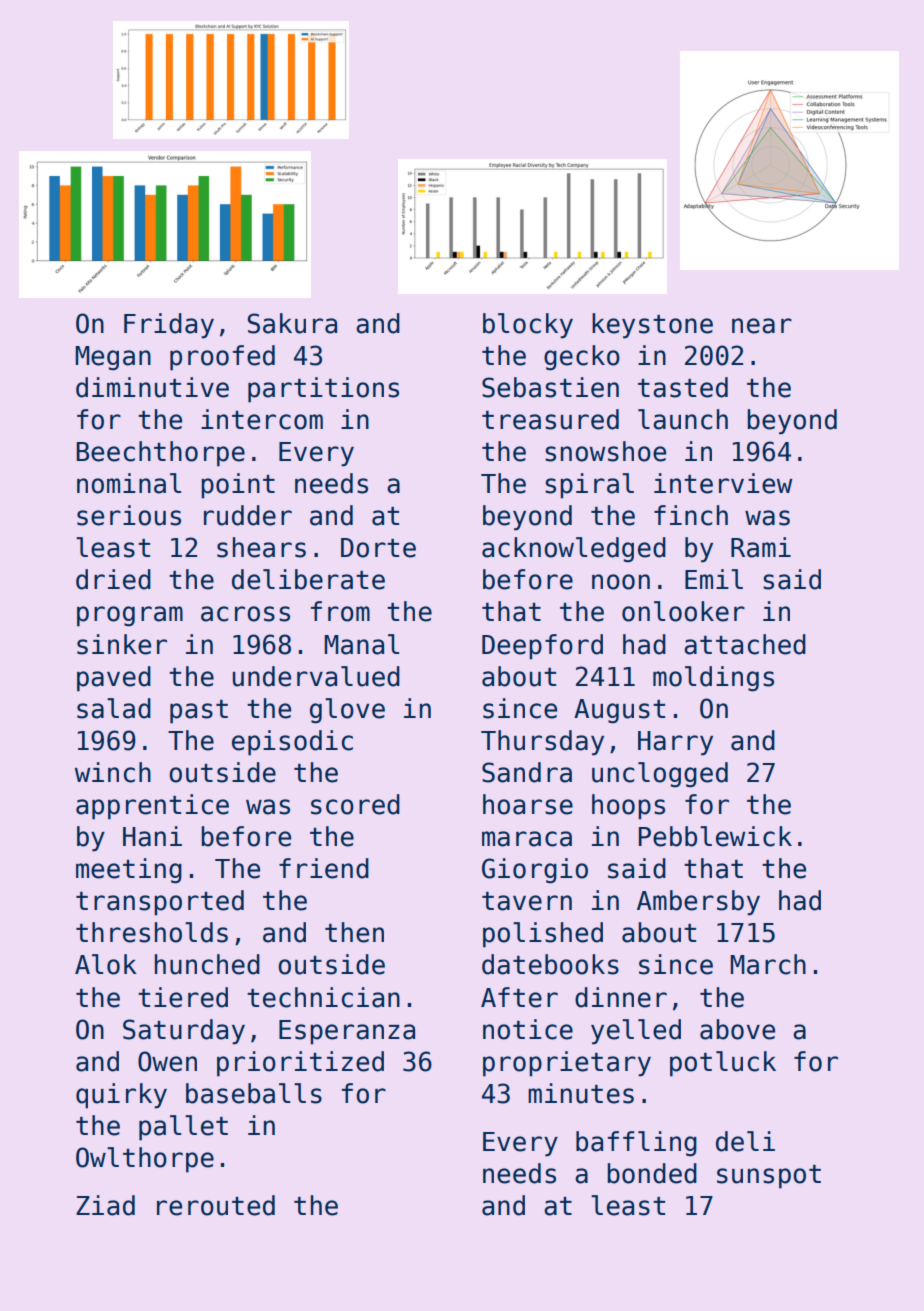  What do you see at coordinates (161, 454) in the document?
I see `Beechthorpe` at bounding box center [161, 454].
